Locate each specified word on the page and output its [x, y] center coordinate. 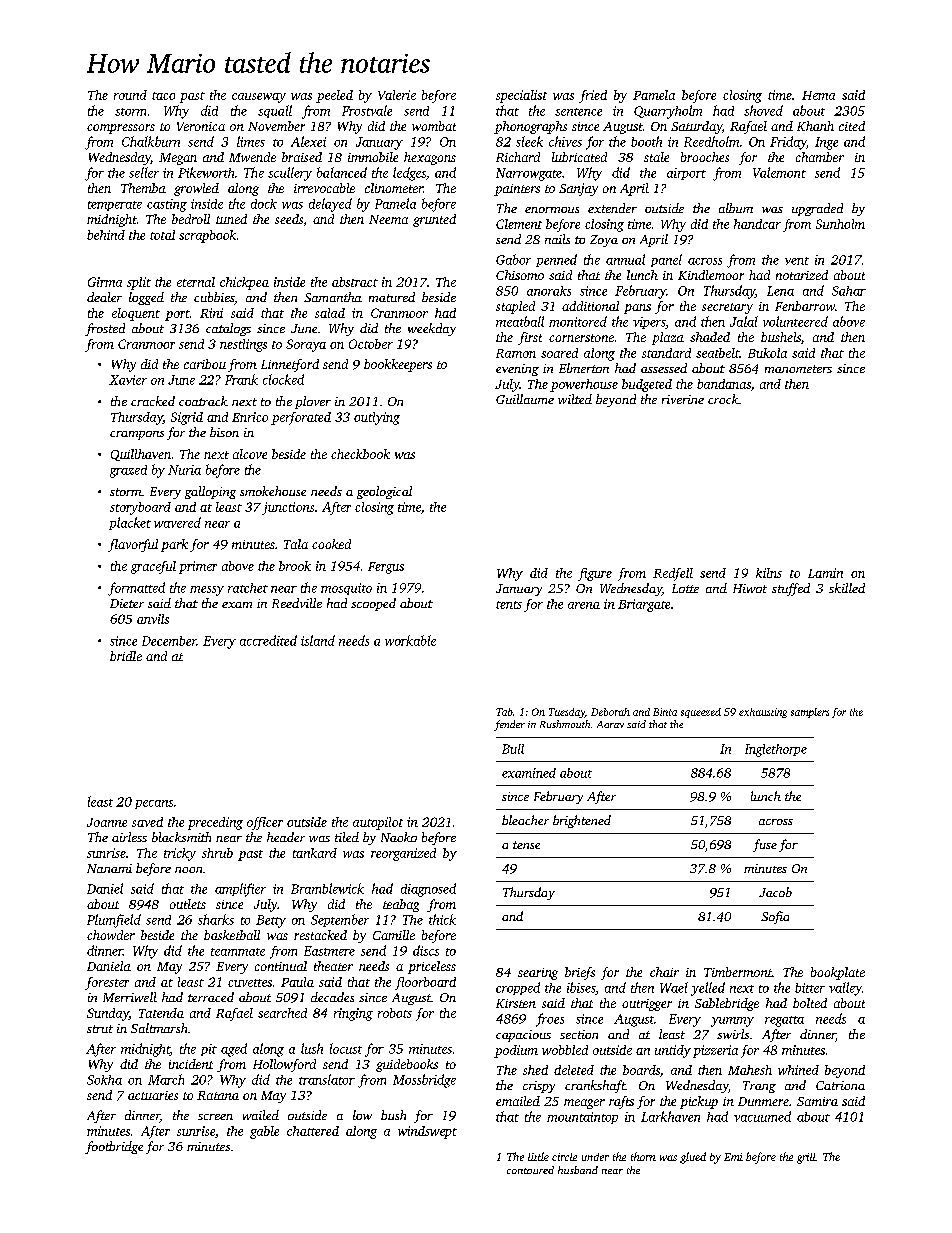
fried [593, 96]
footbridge [114, 1147]
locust [346, 1048]
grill [806, 1158]
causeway [259, 98]
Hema [818, 95]
